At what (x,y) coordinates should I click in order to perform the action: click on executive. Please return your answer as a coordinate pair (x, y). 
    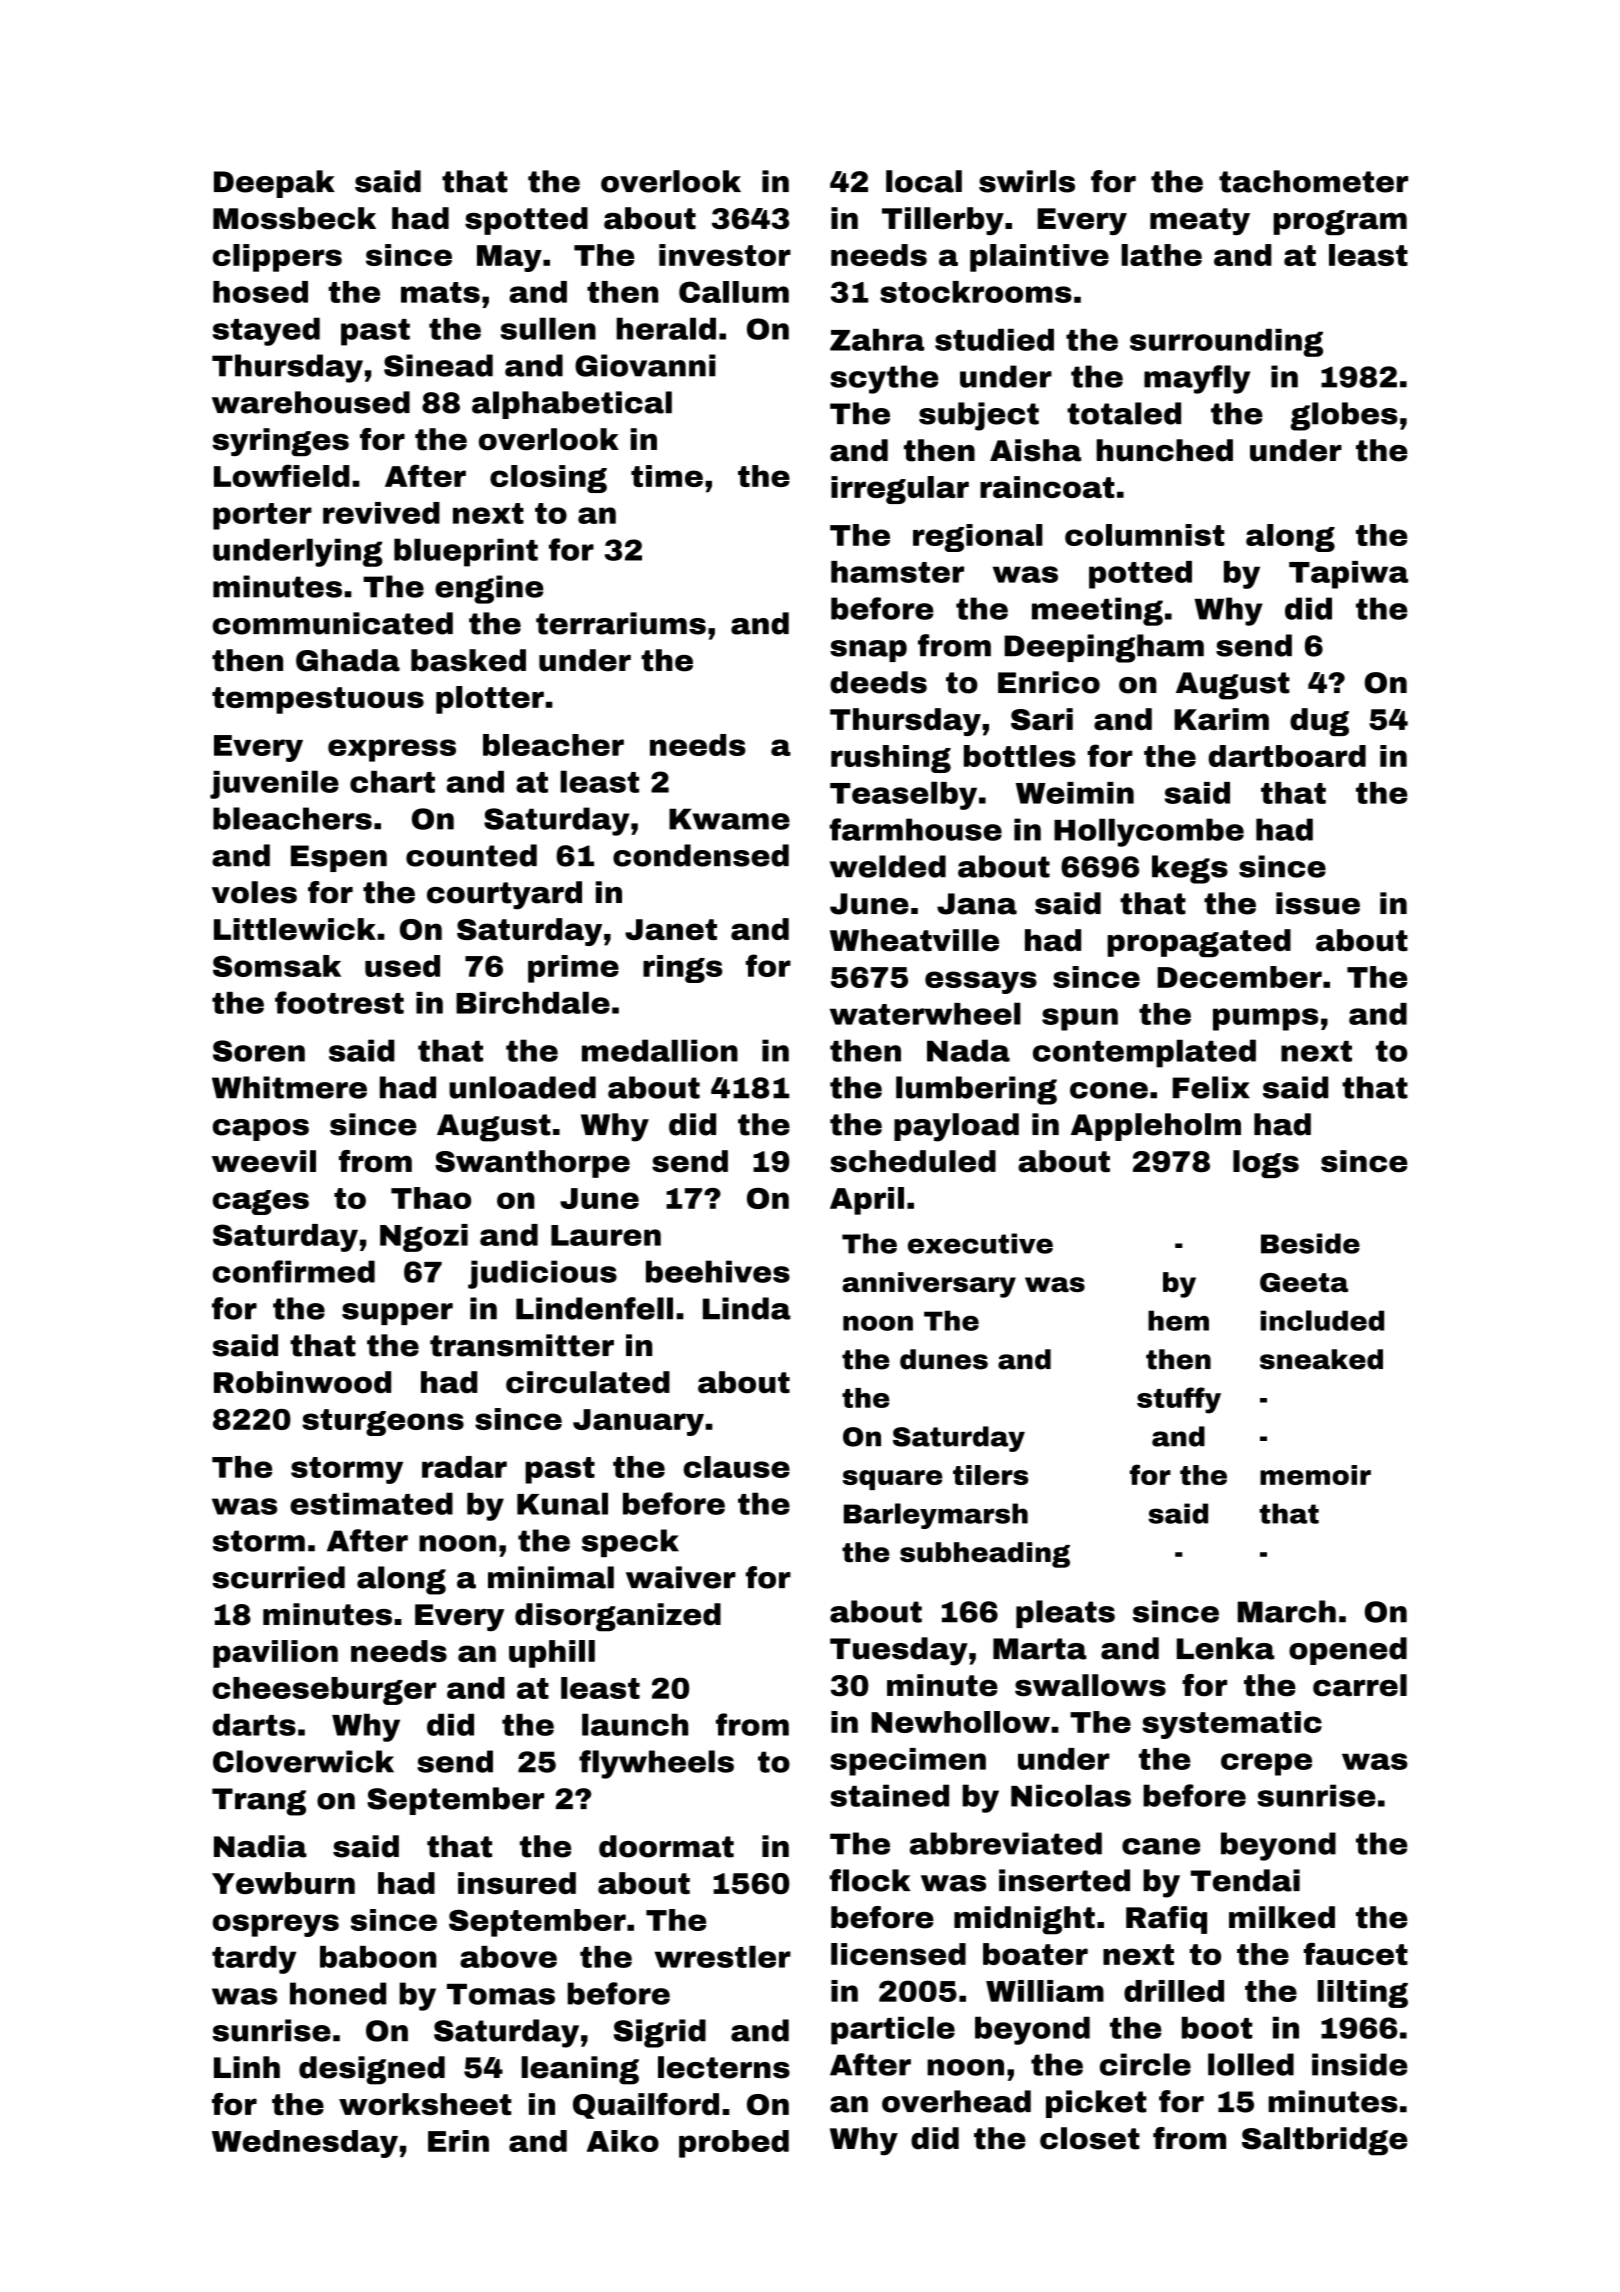
    Looking at the image, I should click on (980, 1243).
